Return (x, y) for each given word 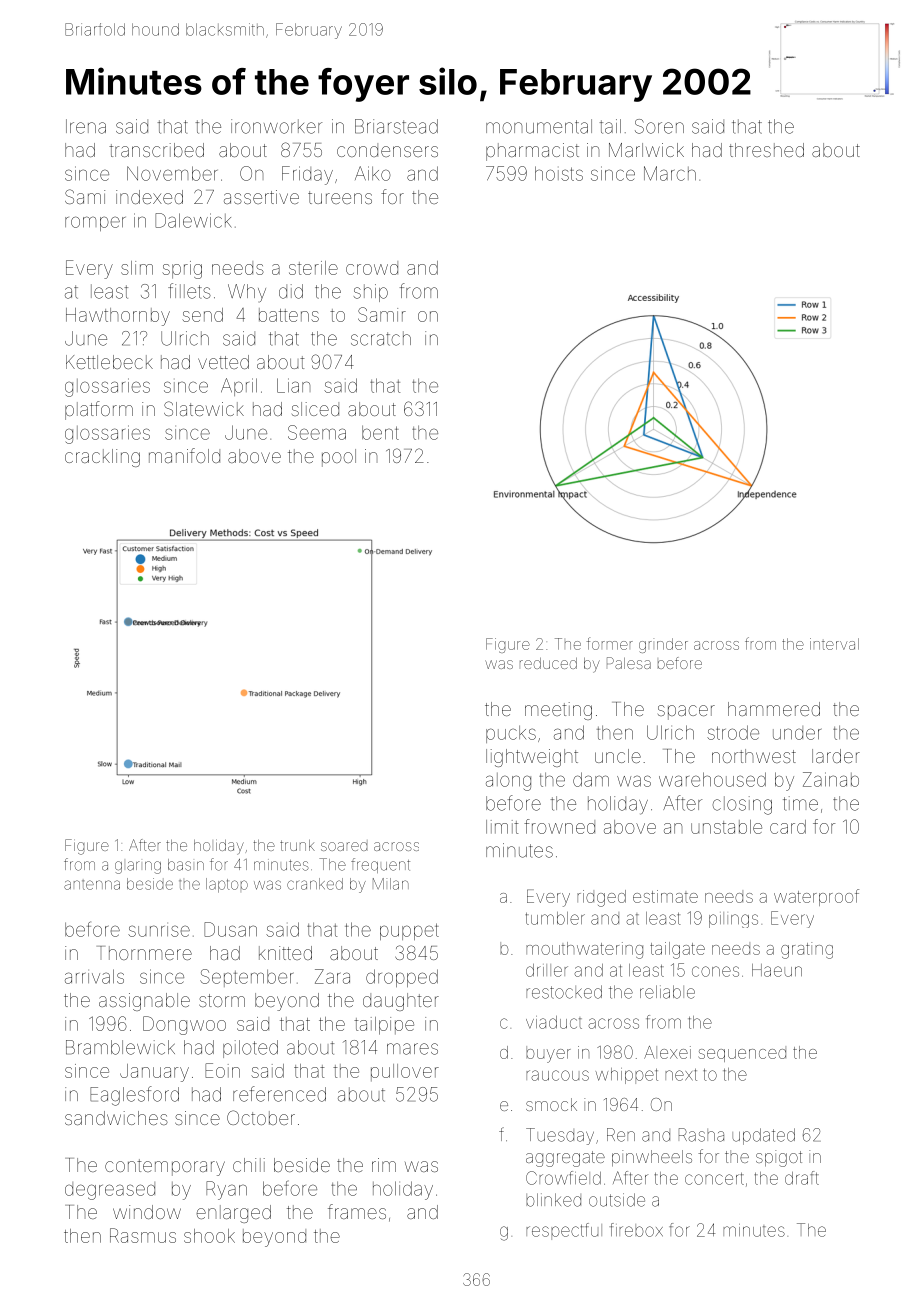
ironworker (276, 126)
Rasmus (143, 1235)
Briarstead (396, 126)
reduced (548, 663)
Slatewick (204, 408)
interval (834, 644)
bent (380, 432)
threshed (766, 150)
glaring (138, 867)
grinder (663, 645)
